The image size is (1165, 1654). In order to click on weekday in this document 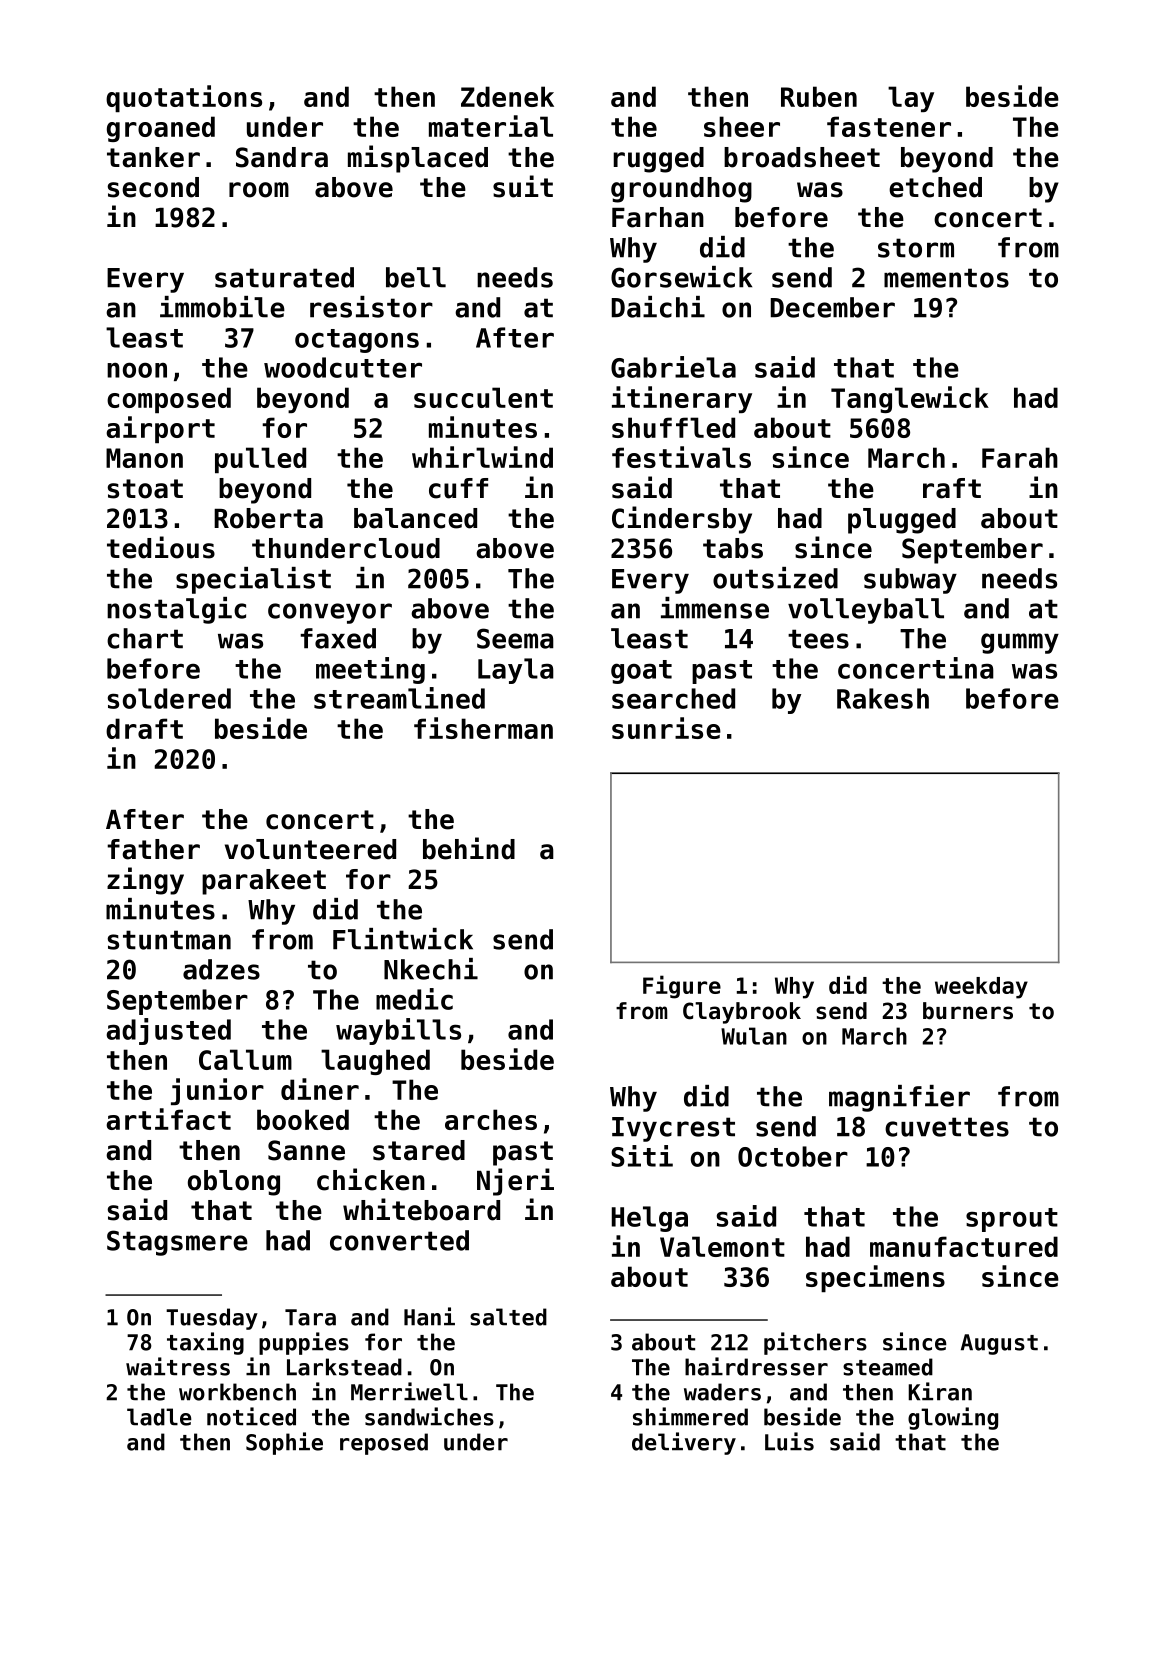, I will do `click(981, 988)`.
